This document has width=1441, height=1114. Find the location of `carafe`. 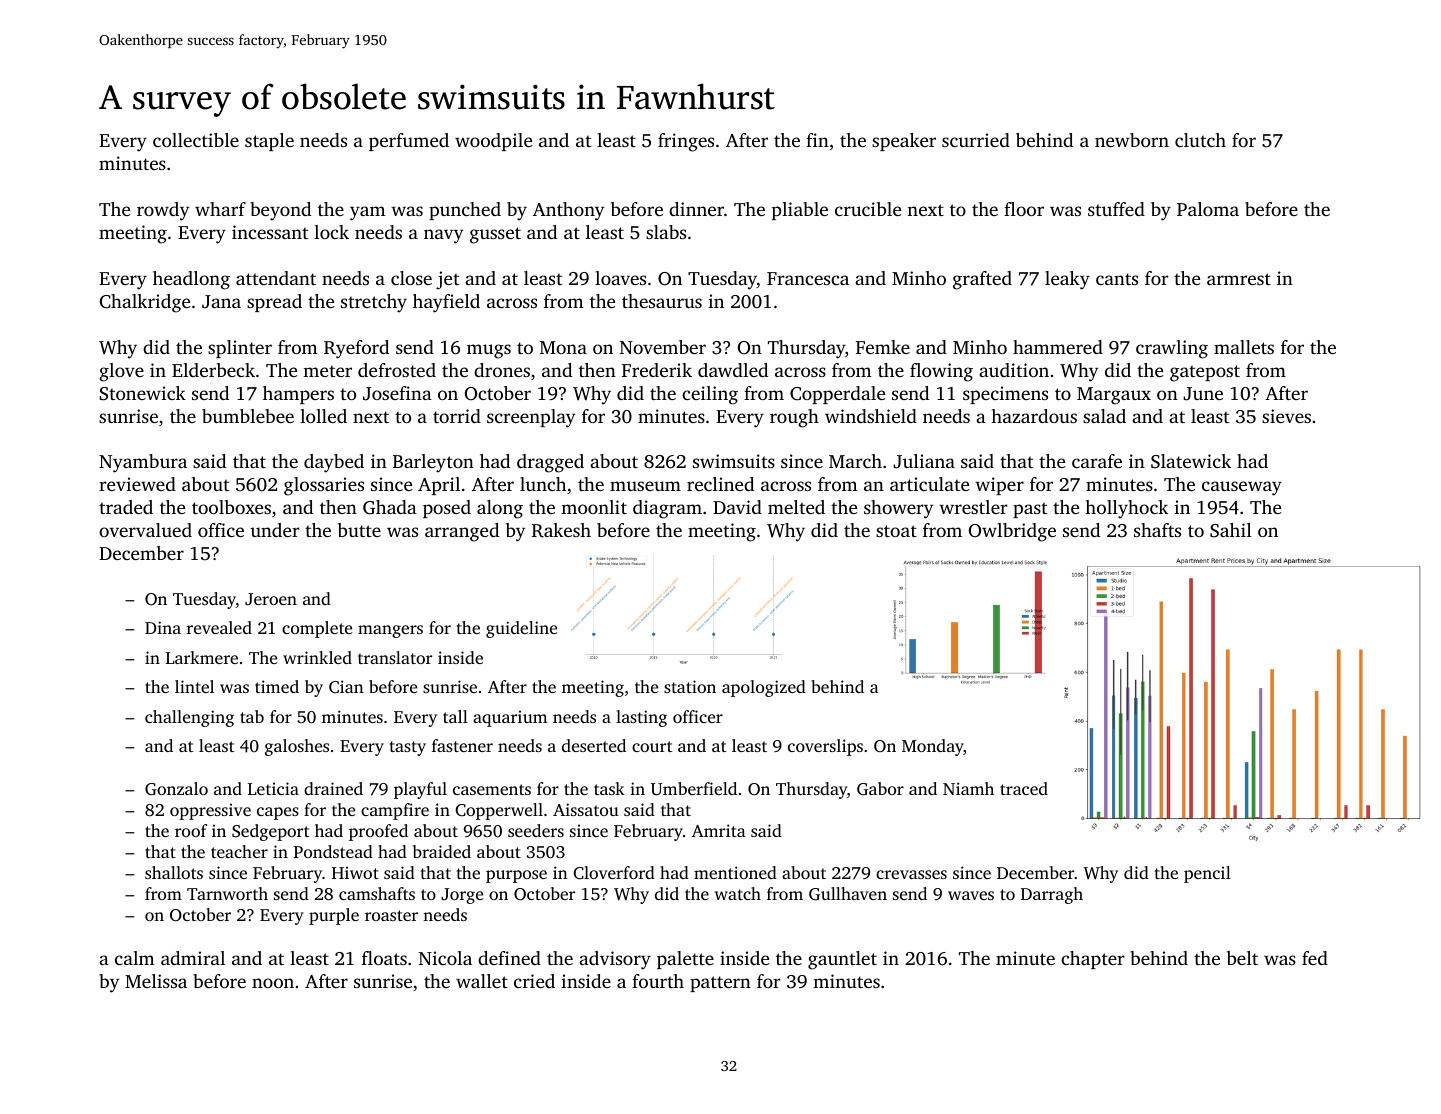

carafe is located at coordinates (1097, 461).
